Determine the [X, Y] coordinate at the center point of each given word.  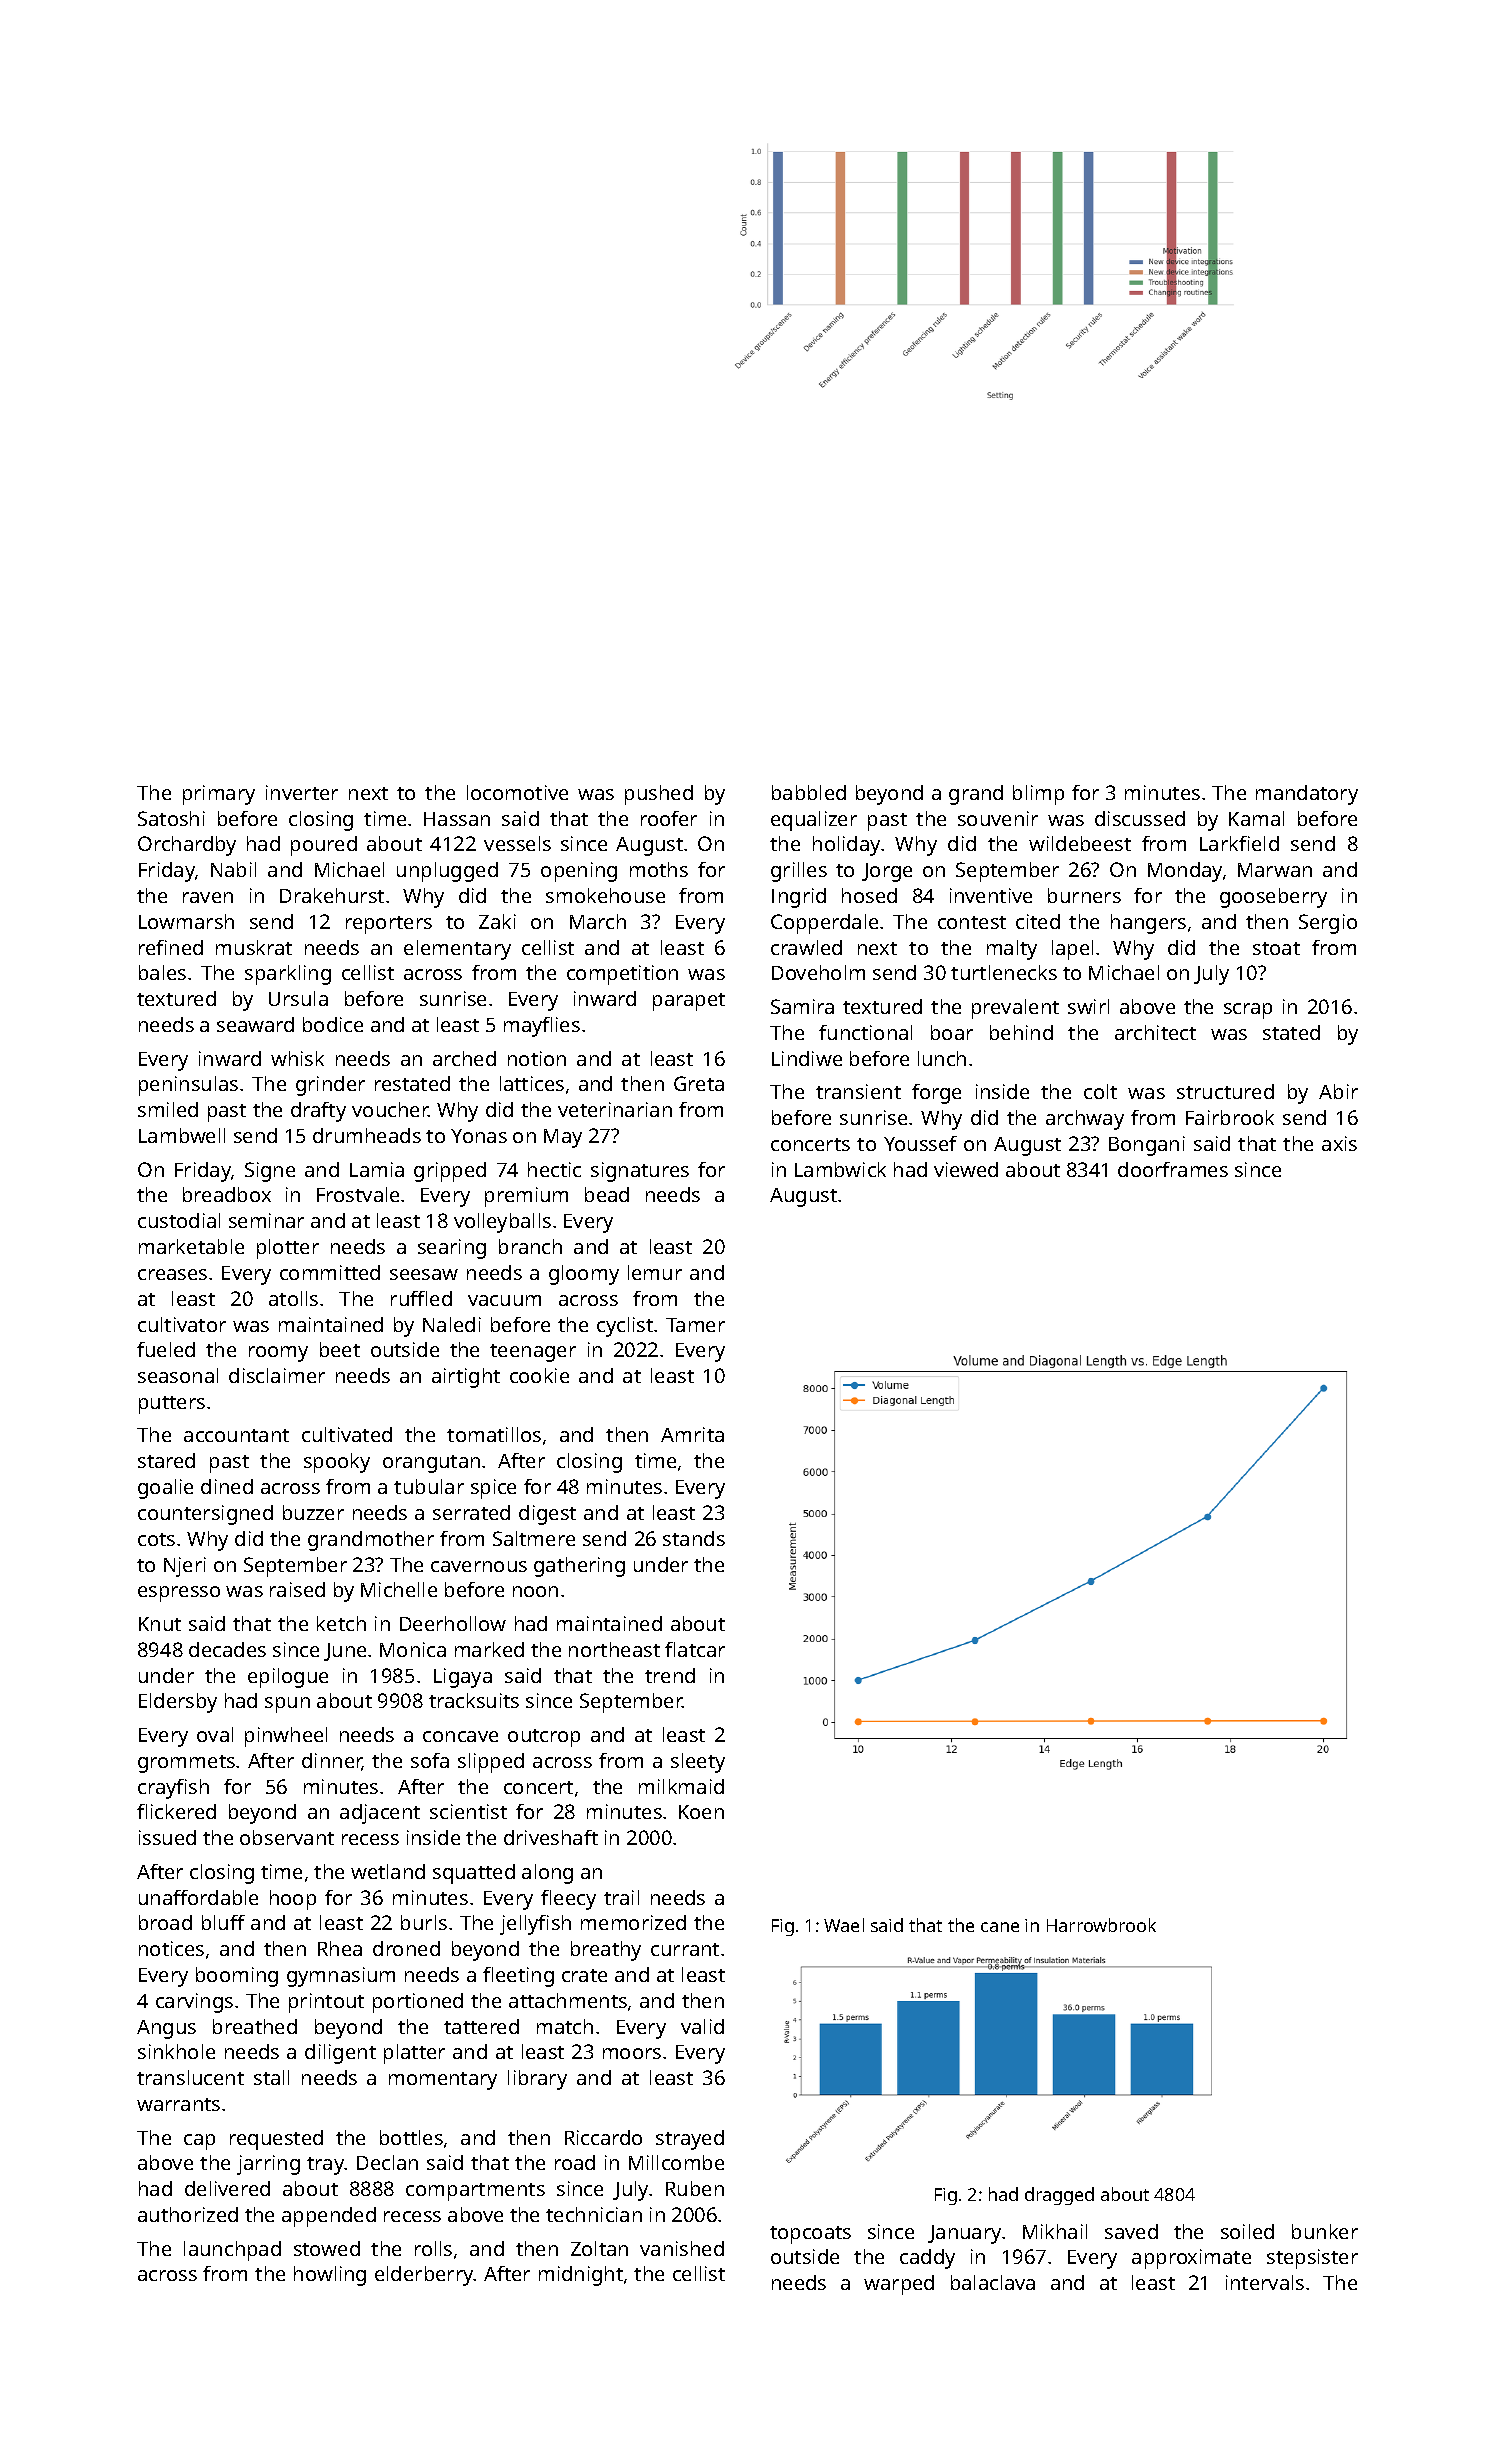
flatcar [695, 1649]
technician [594, 2214]
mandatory [1307, 795]
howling [330, 2276]
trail [621, 1897]
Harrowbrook [1101, 1925]
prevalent [1015, 1009]
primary [219, 795]
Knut [160, 1624]
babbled [809, 792]
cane [1000, 1927]
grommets [186, 1764]
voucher [390, 1109]
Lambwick [840, 1169]
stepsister [1312, 2259]
